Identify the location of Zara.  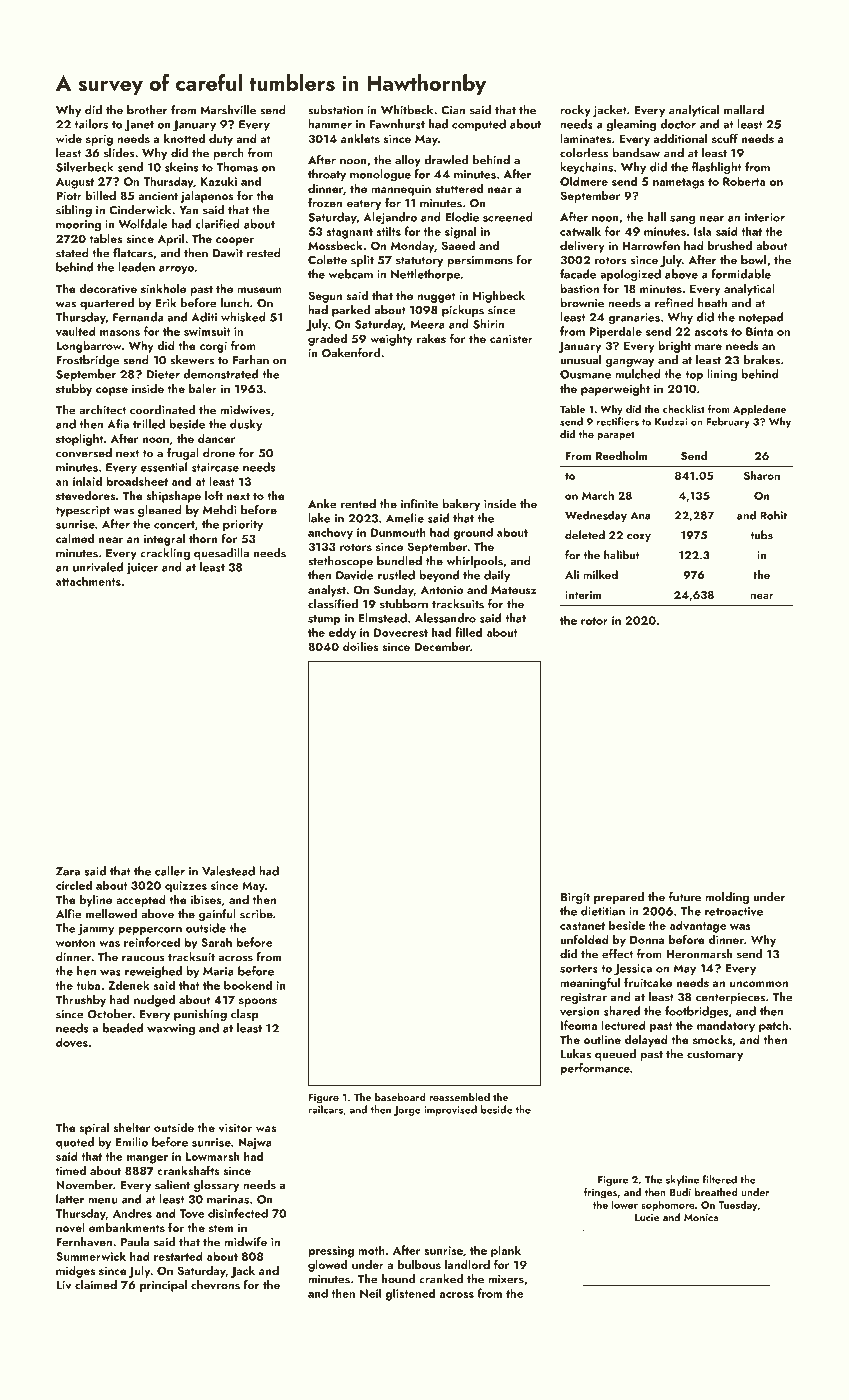
(68, 871).
